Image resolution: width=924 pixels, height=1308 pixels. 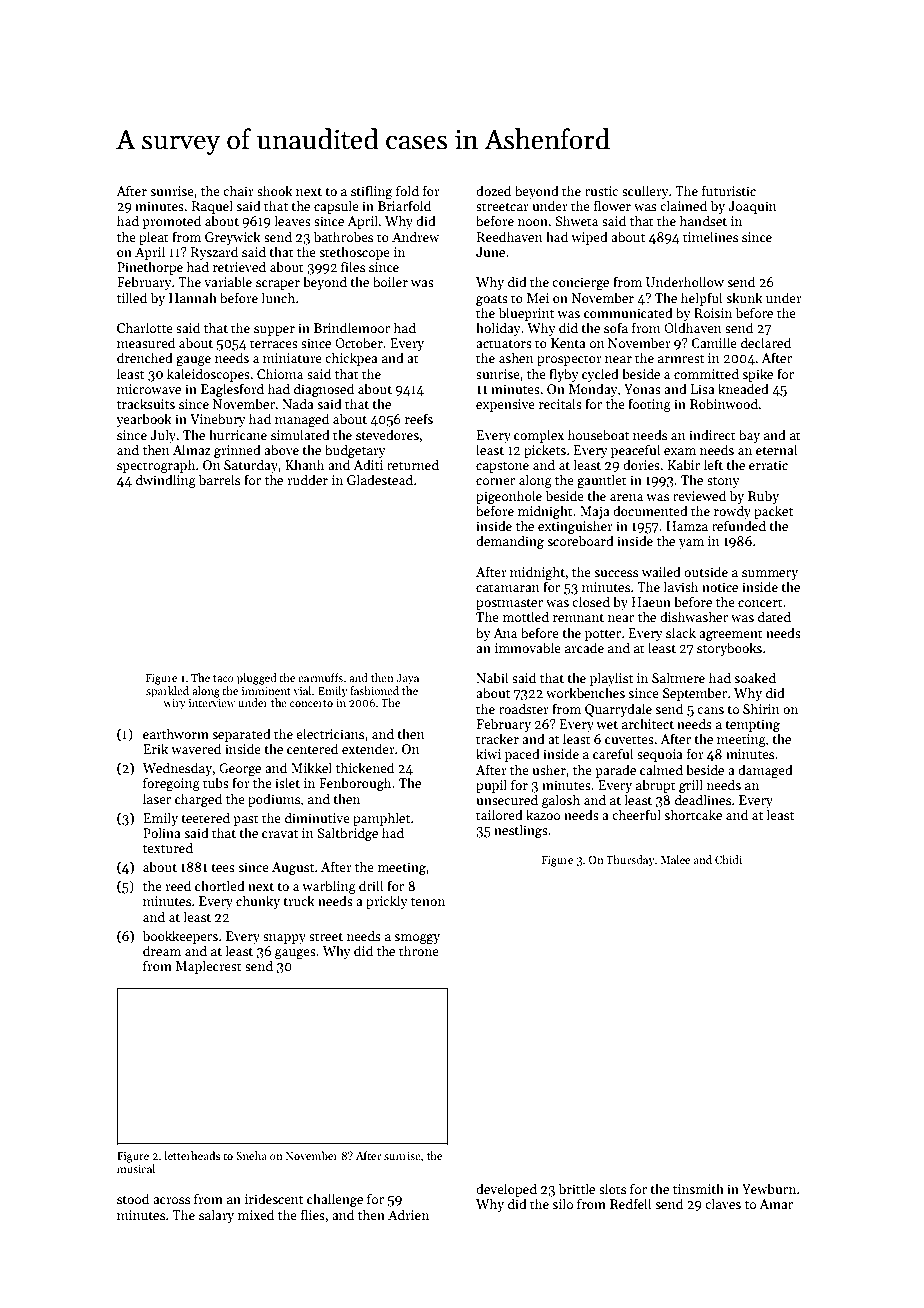 What do you see at coordinates (774, 616) in the screenshot?
I see `dated` at bounding box center [774, 616].
